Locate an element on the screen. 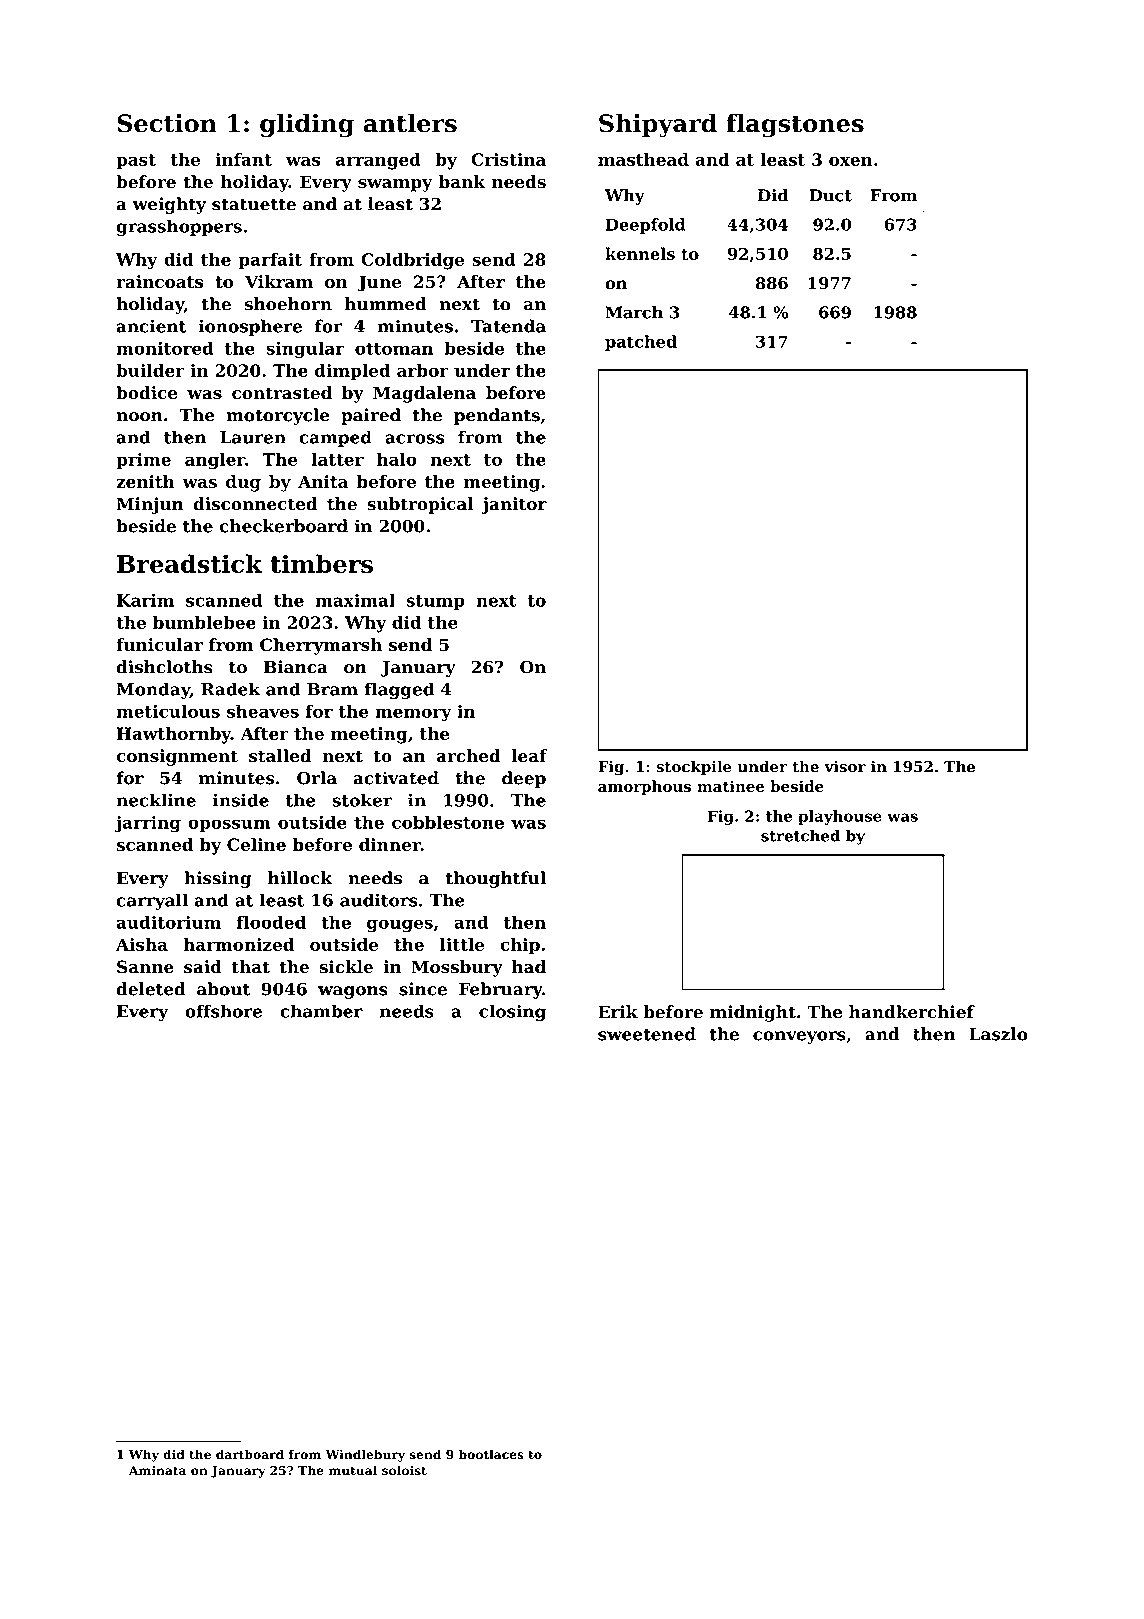 This screenshot has width=1144, height=1619. chamber is located at coordinates (321, 1011).
